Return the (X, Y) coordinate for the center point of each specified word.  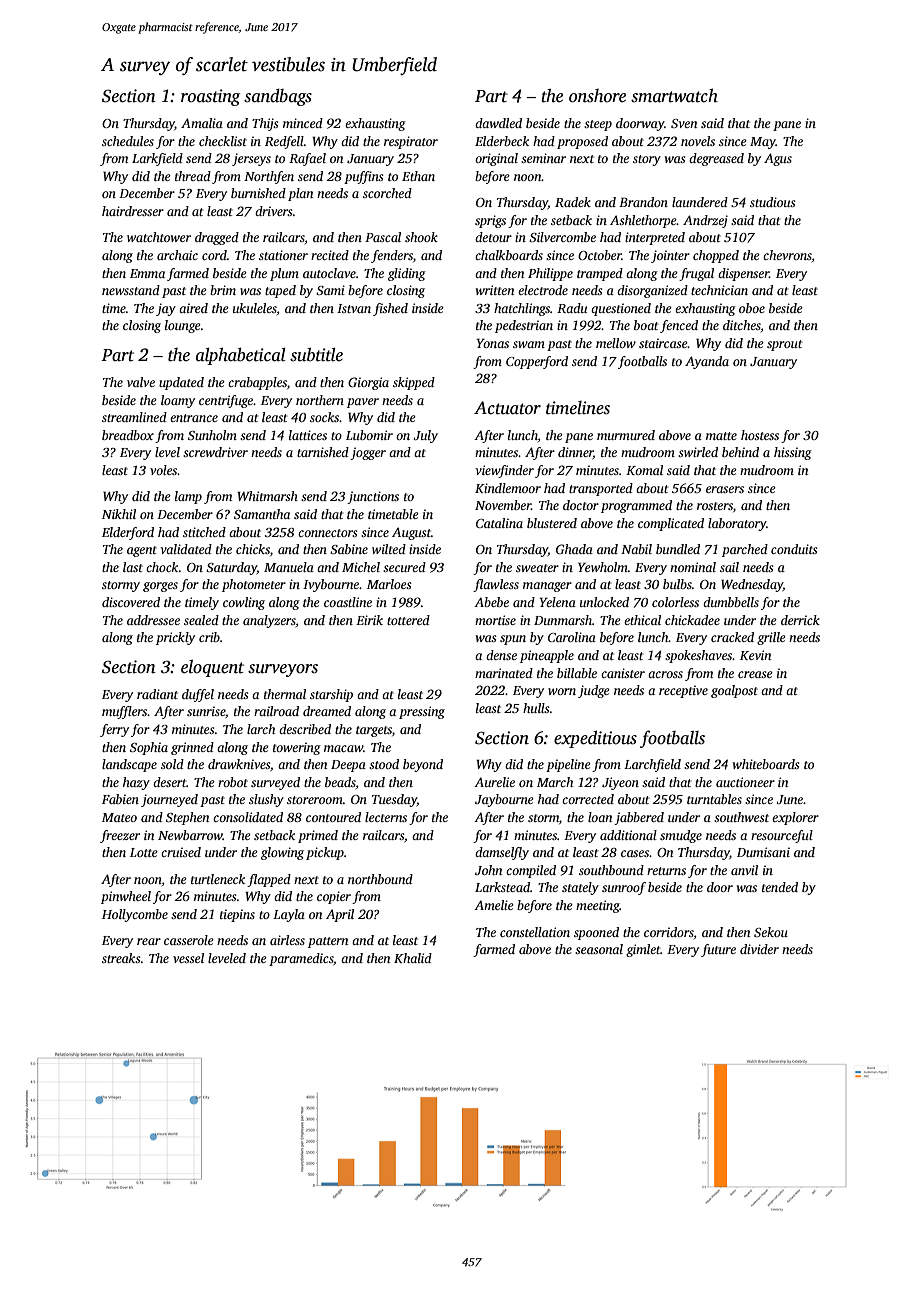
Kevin (755, 655)
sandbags (278, 97)
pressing (422, 712)
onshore (597, 96)
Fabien (120, 799)
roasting (210, 97)
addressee (153, 620)
